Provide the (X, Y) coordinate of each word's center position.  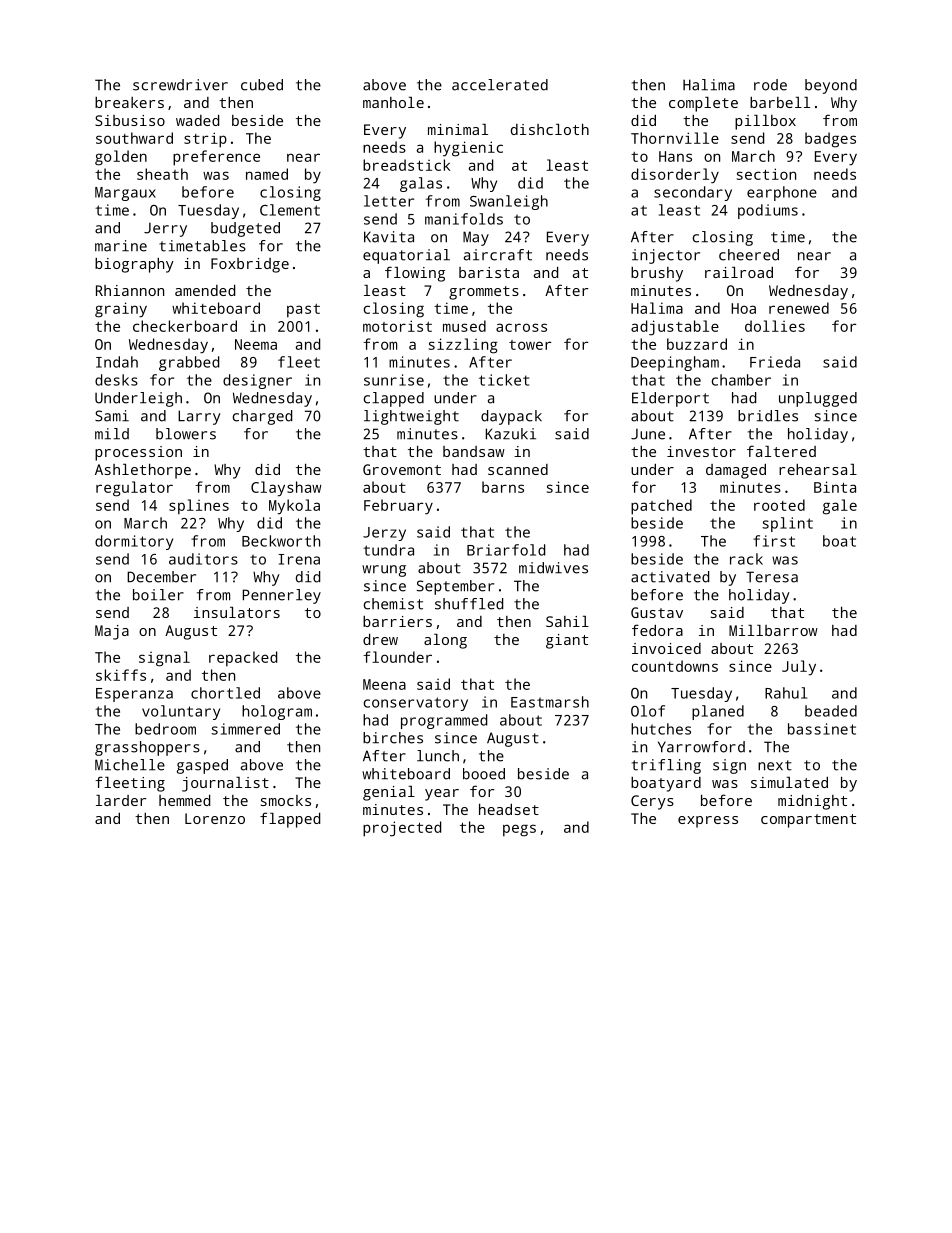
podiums (768, 211)
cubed (262, 85)
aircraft (498, 255)
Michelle (130, 765)
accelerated (500, 85)
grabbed (189, 363)
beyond (831, 86)
